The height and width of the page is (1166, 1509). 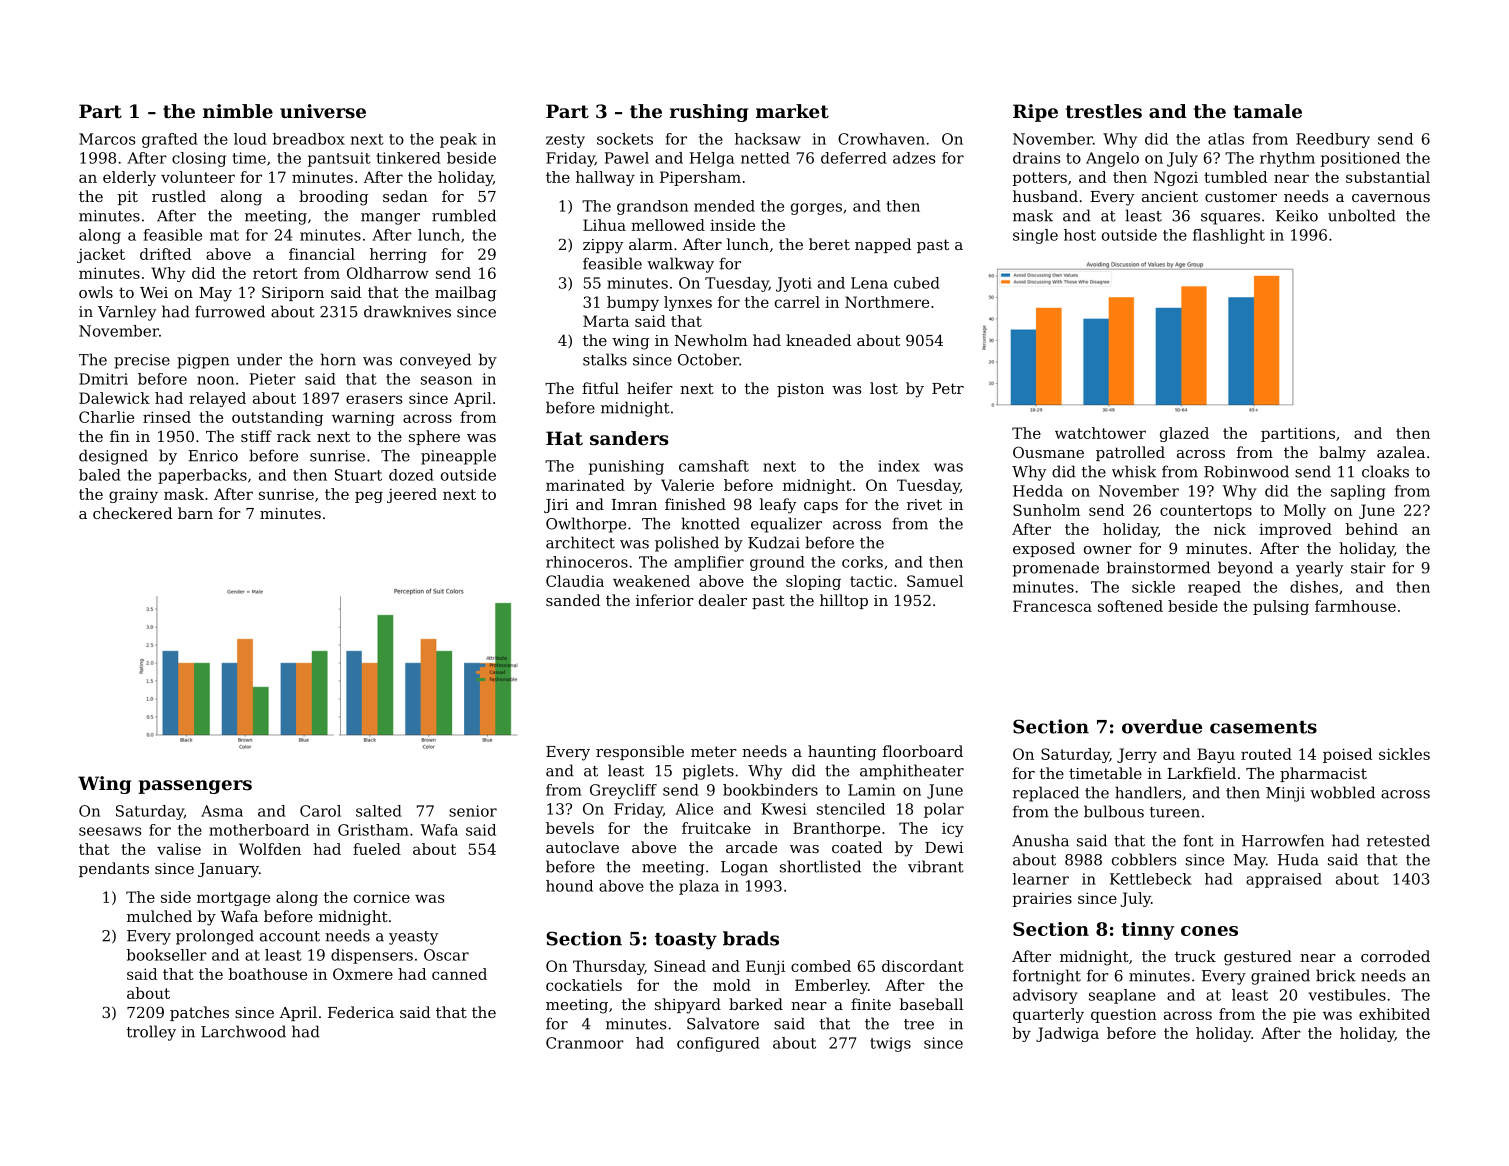 I want to click on truck, so click(x=1195, y=956).
